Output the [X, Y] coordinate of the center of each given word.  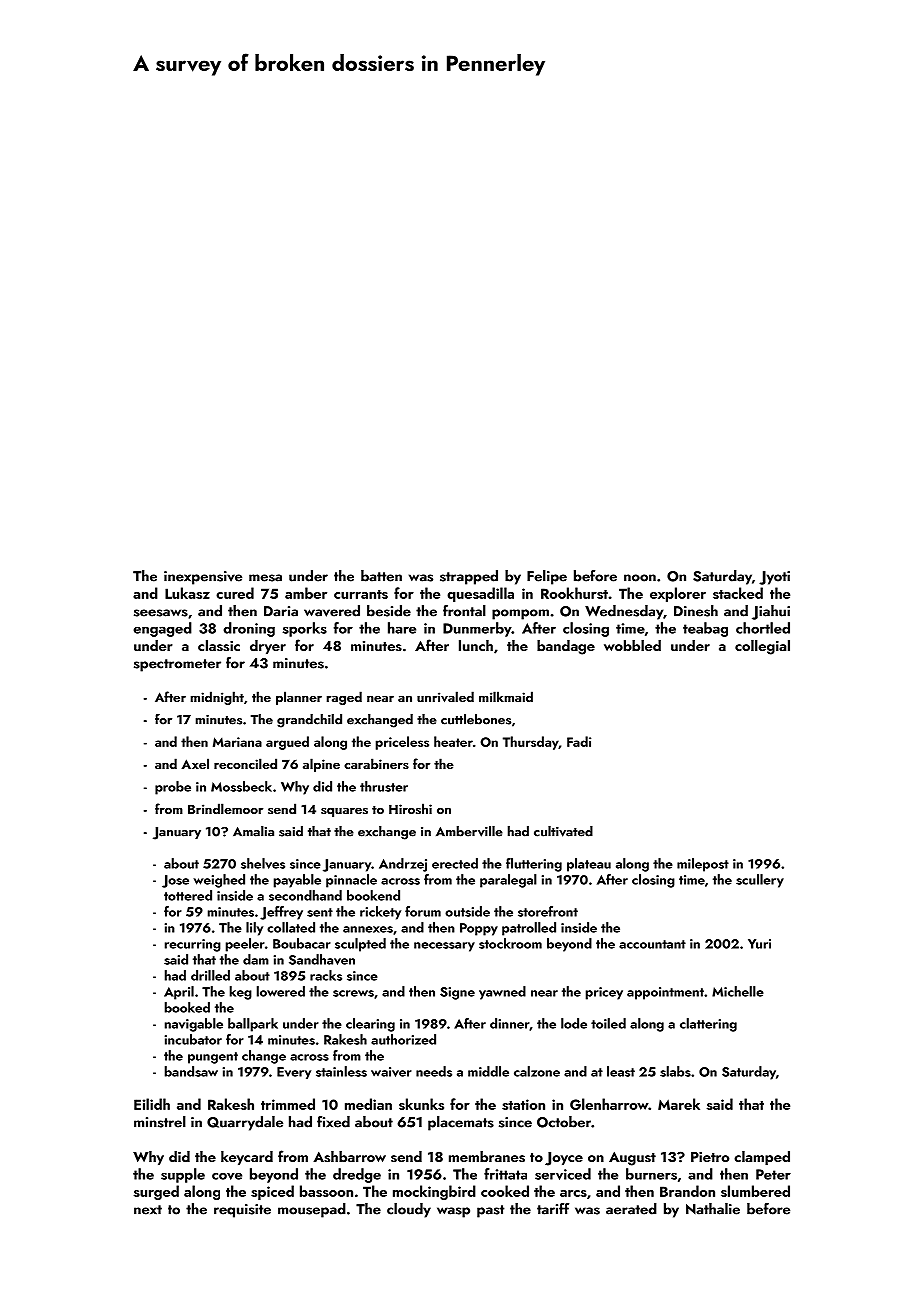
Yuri [759, 944]
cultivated [563, 831]
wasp [453, 1212]
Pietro [710, 1157]
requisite [242, 1211]
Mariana [237, 742]
